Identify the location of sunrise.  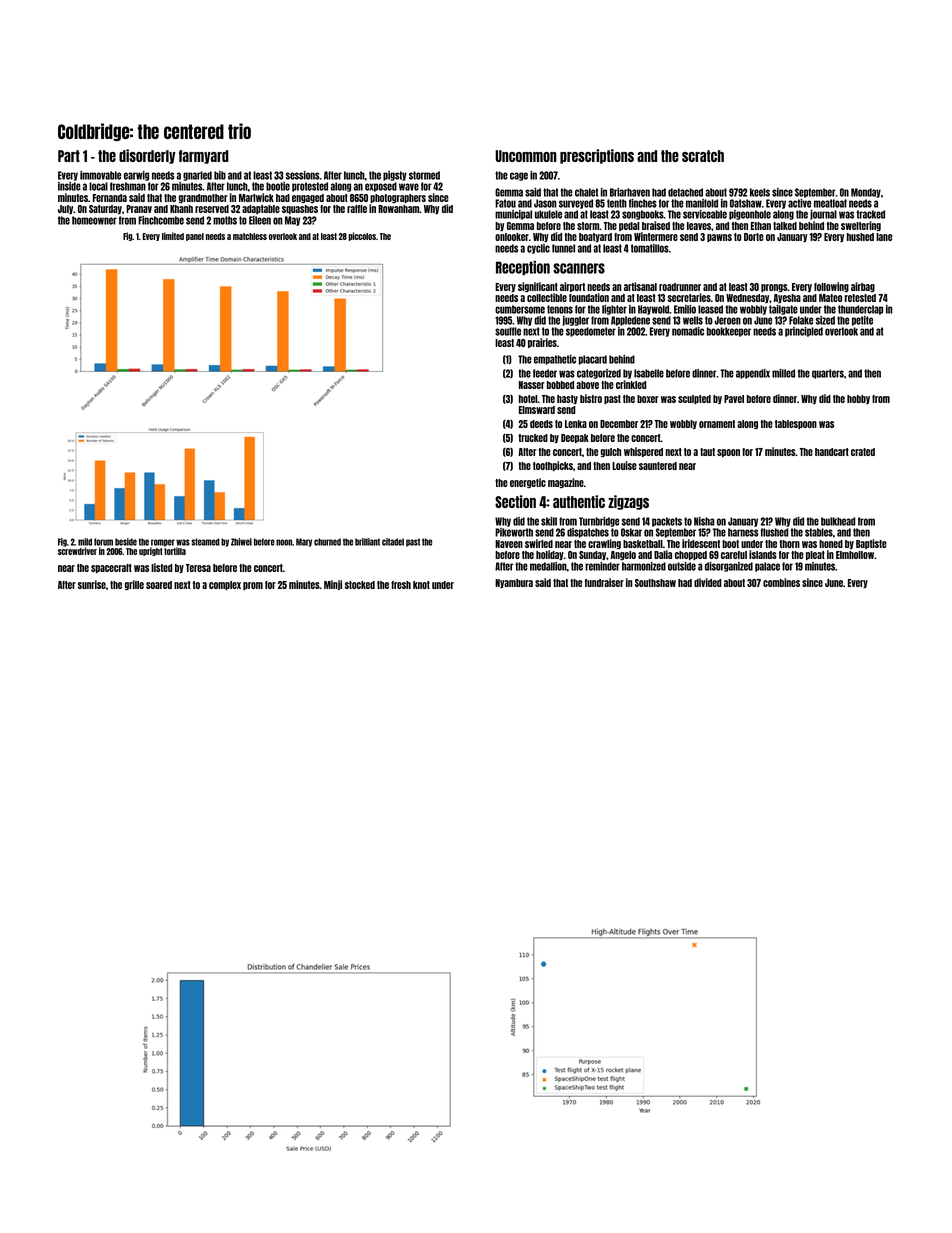
(92, 584).
